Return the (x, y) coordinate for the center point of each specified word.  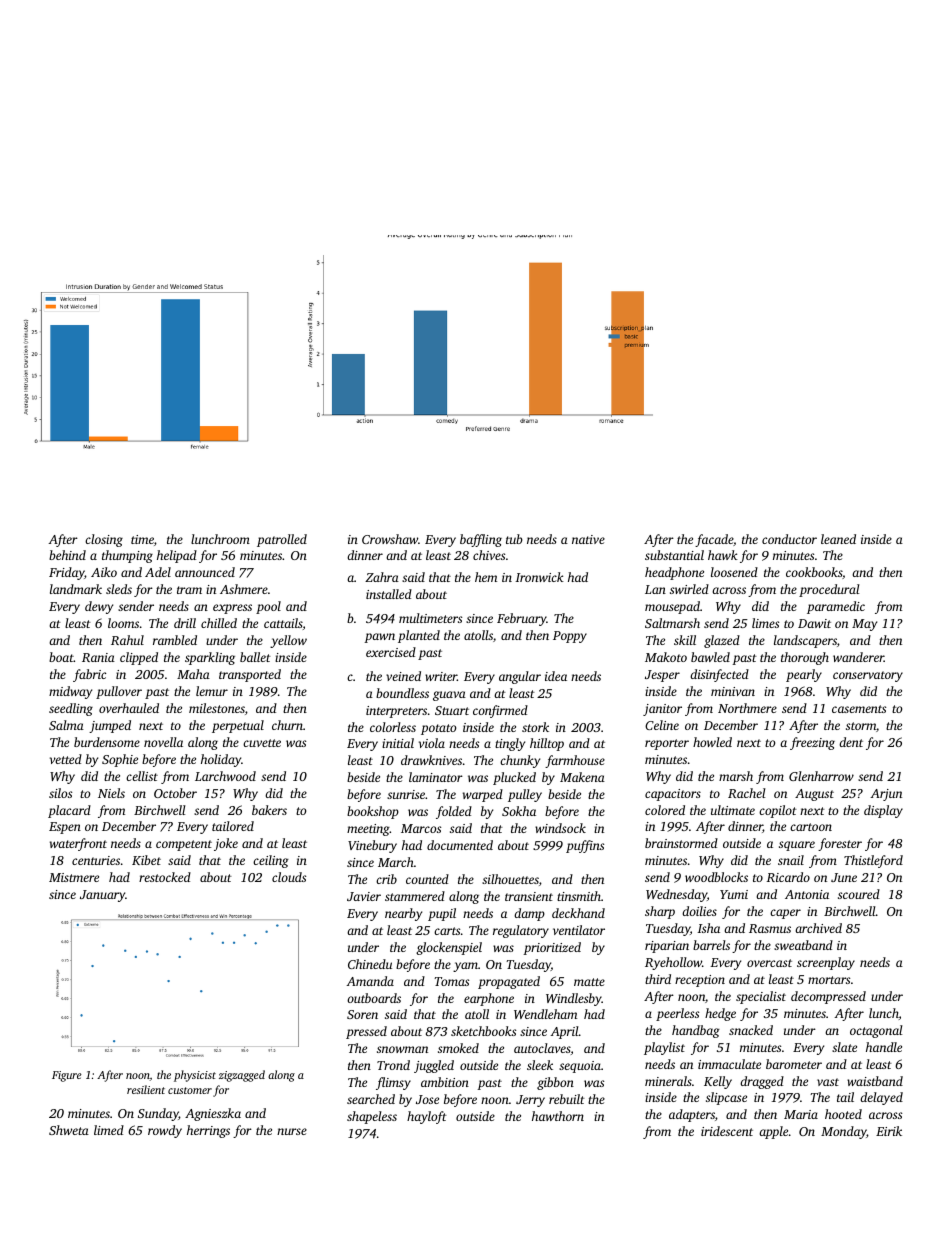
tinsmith (579, 896)
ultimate (733, 810)
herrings (208, 1131)
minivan (733, 691)
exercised (391, 652)
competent (184, 845)
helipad (177, 556)
